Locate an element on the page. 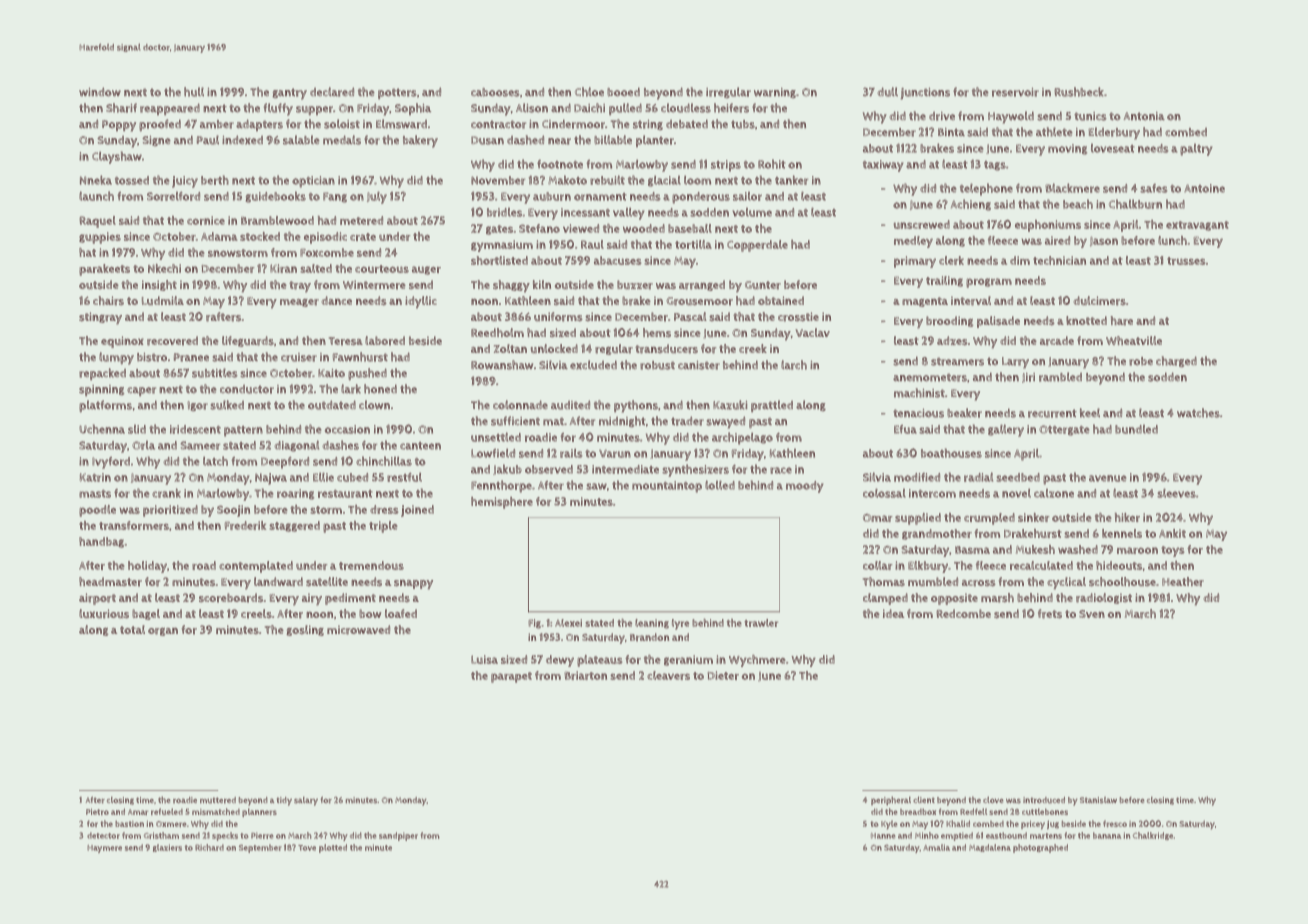 Image resolution: width=1308 pixels, height=924 pixels. robe is located at coordinates (1141, 361).
